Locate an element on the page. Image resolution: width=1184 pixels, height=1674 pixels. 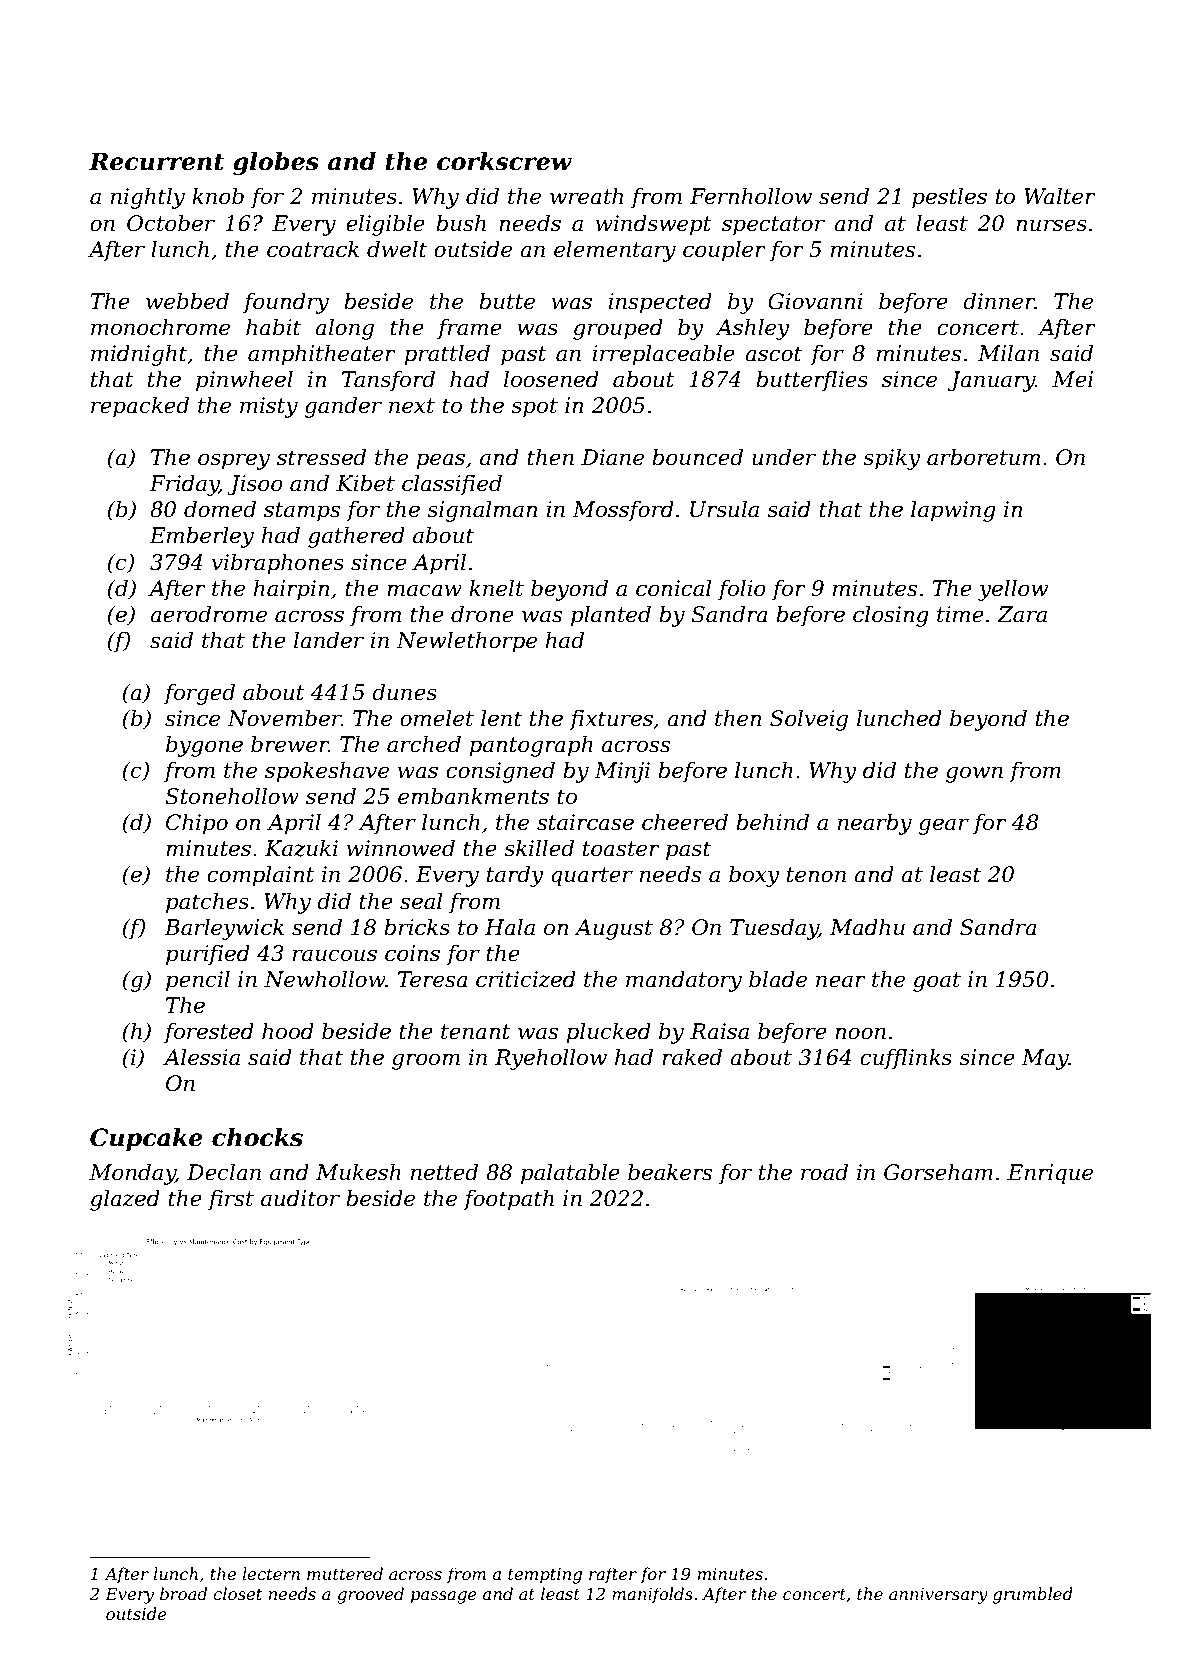
embankments is located at coordinates (473, 796).
